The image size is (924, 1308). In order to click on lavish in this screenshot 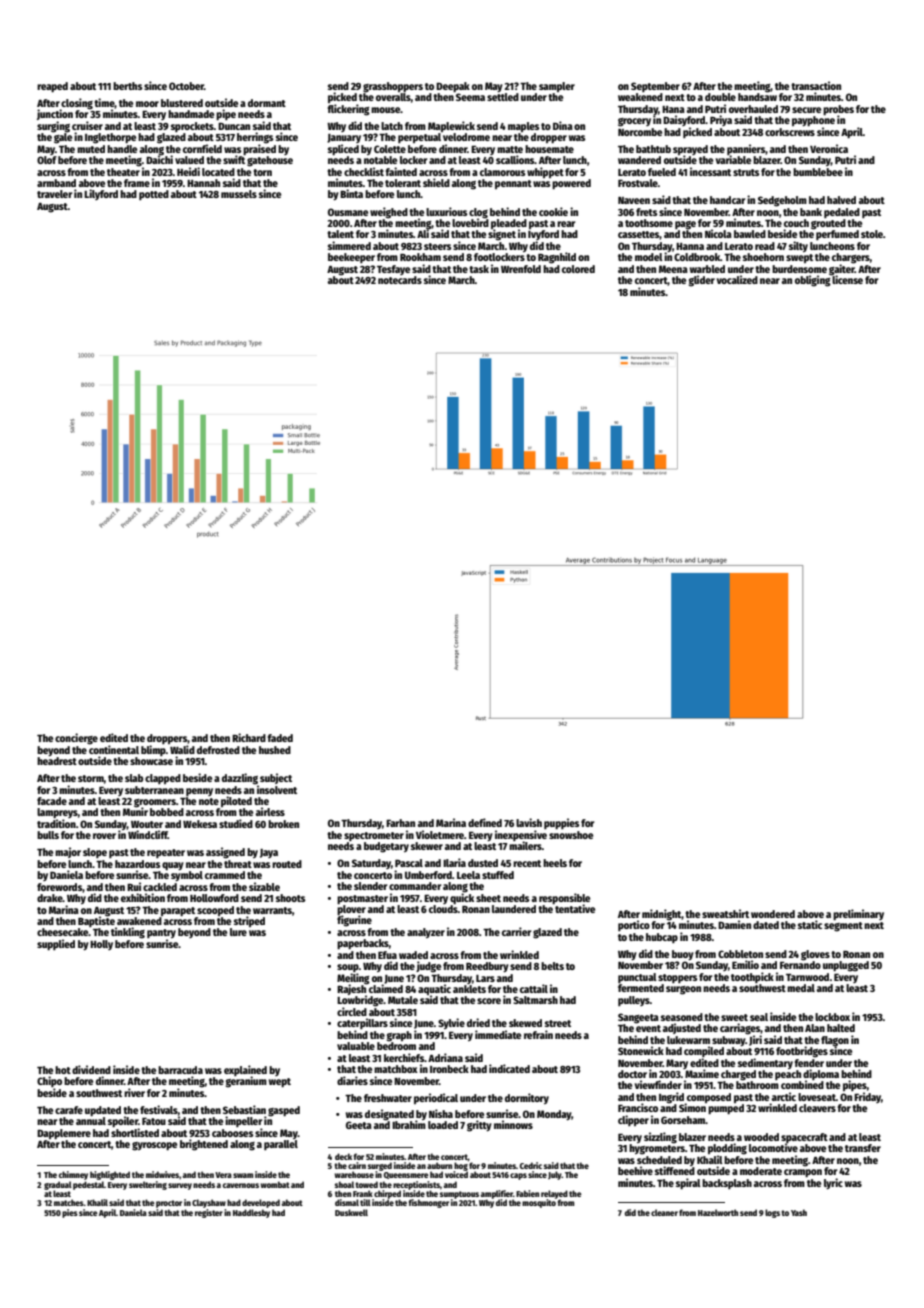, I will do `click(529, 822)`.
